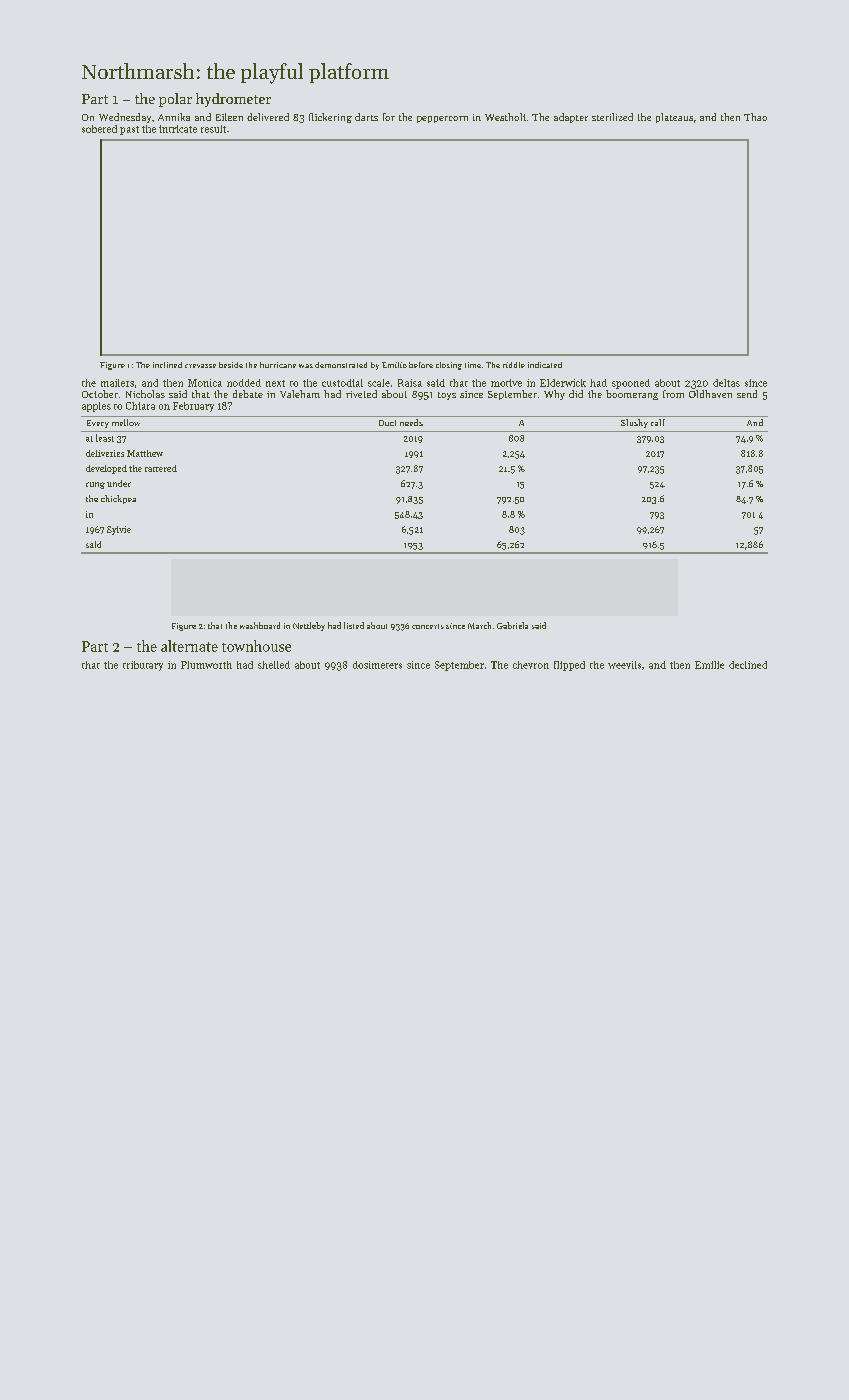  I want to click on chevron, so click(531, 665).
